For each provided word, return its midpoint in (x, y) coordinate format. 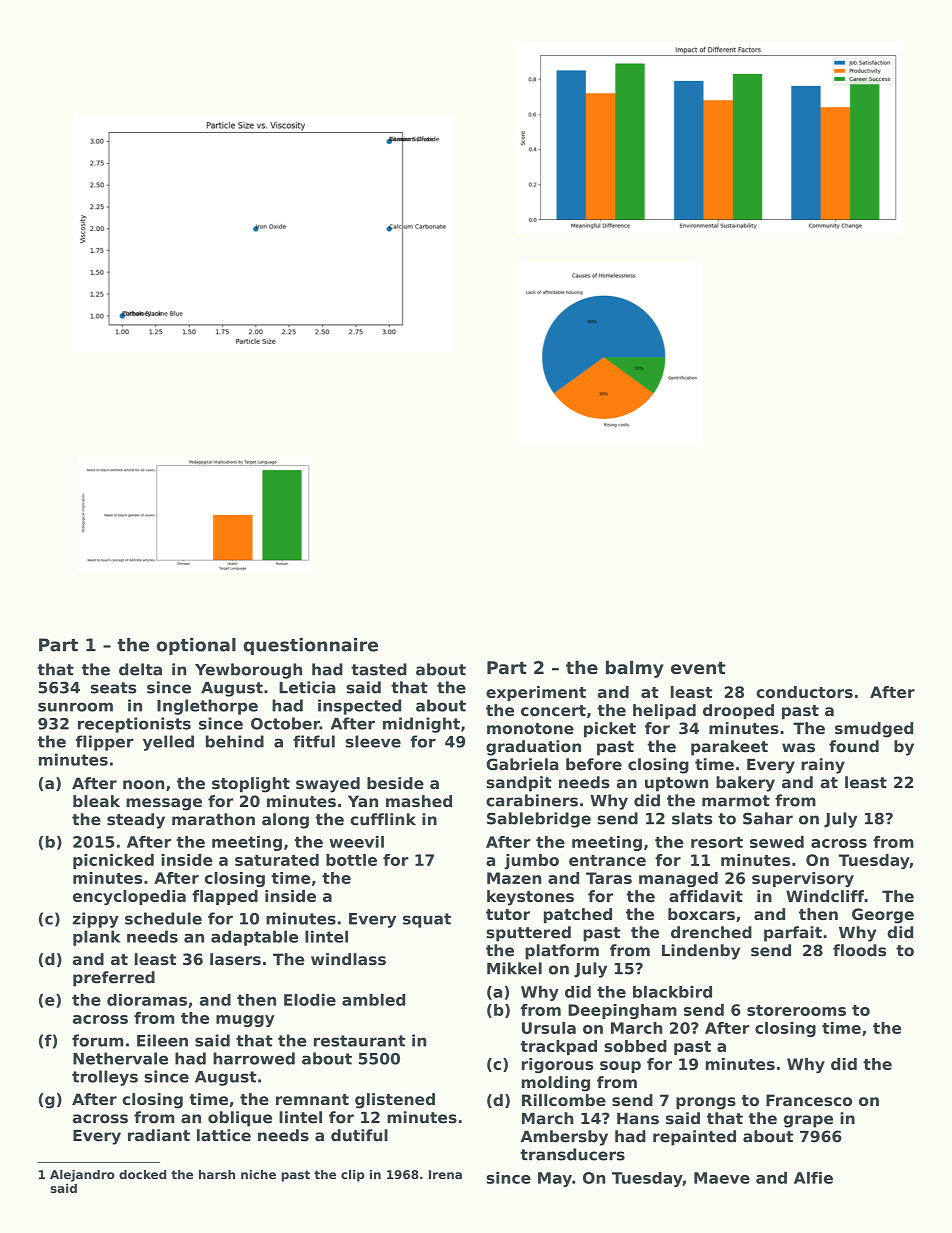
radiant (159, 1135)
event (698, 668)
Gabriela (522, 764)
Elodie (310, 1000)
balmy (635, 669)
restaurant (359, 1041)
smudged (874, 730)
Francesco (809, 1100)
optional (196, 646)
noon (143, 784)
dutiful (359, 1135)
